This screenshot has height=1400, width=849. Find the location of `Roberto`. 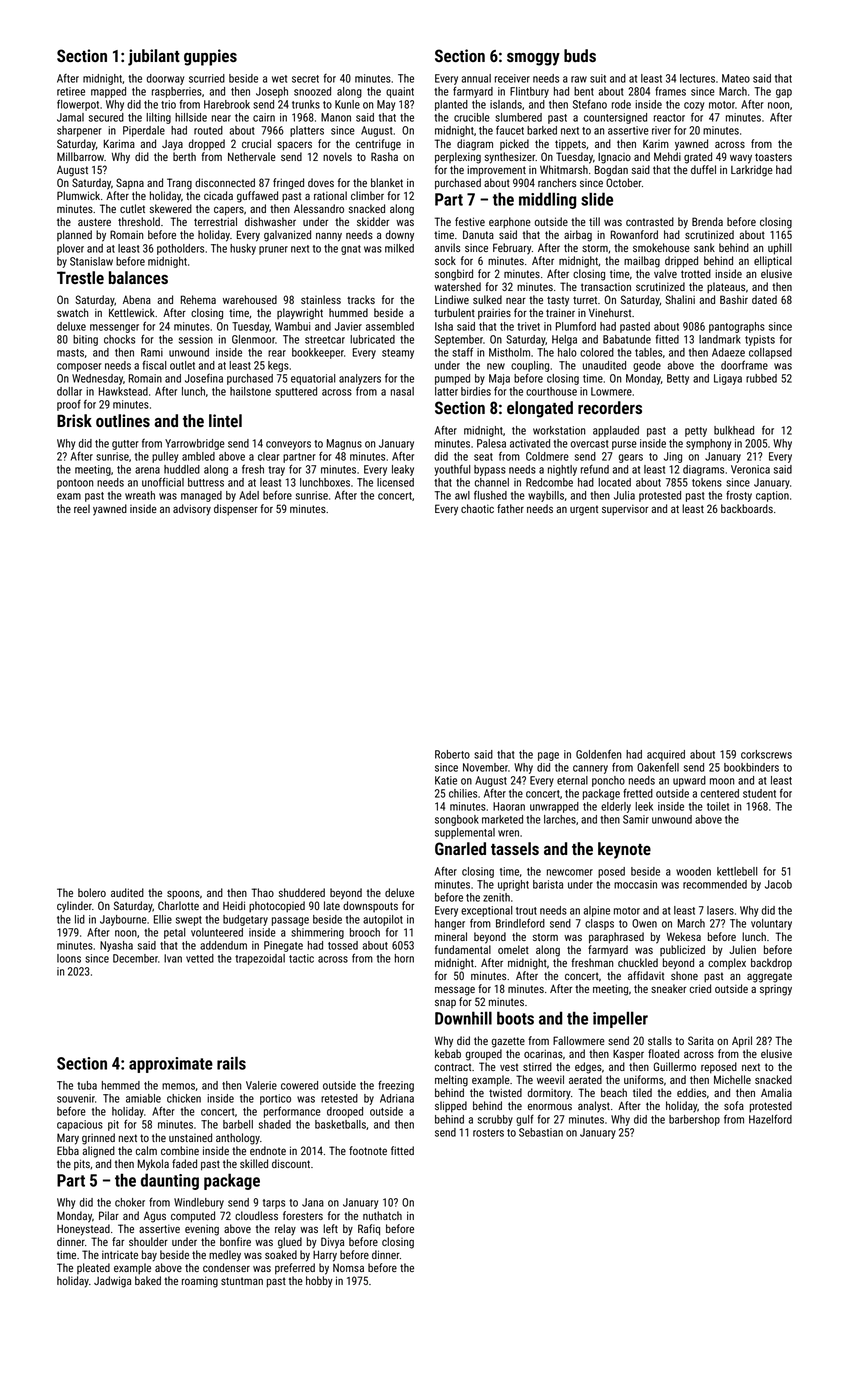

Roberto is located at coordinates (452, 754).
